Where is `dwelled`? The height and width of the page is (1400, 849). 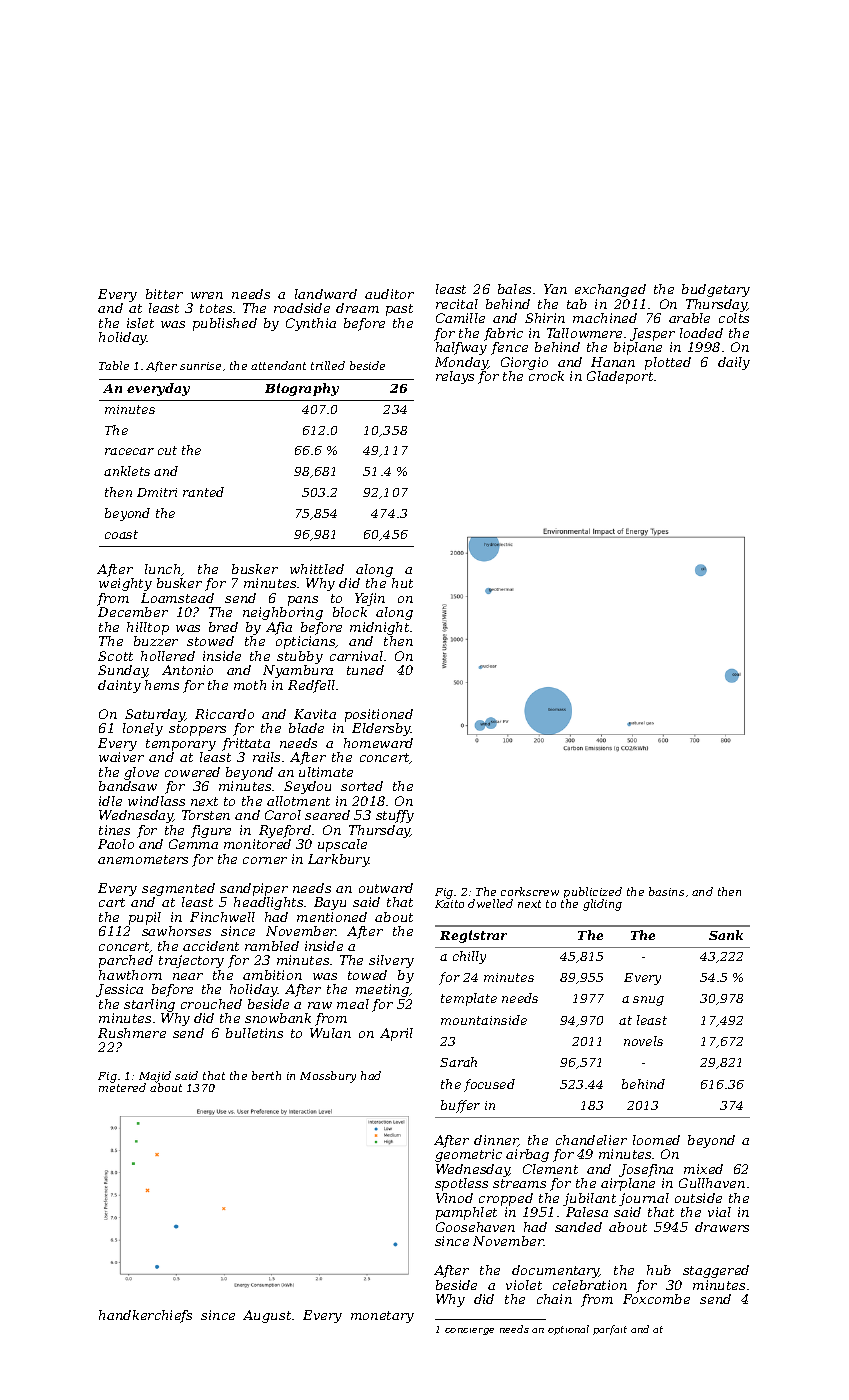
dwelled is located at coordinates (490, 903).
